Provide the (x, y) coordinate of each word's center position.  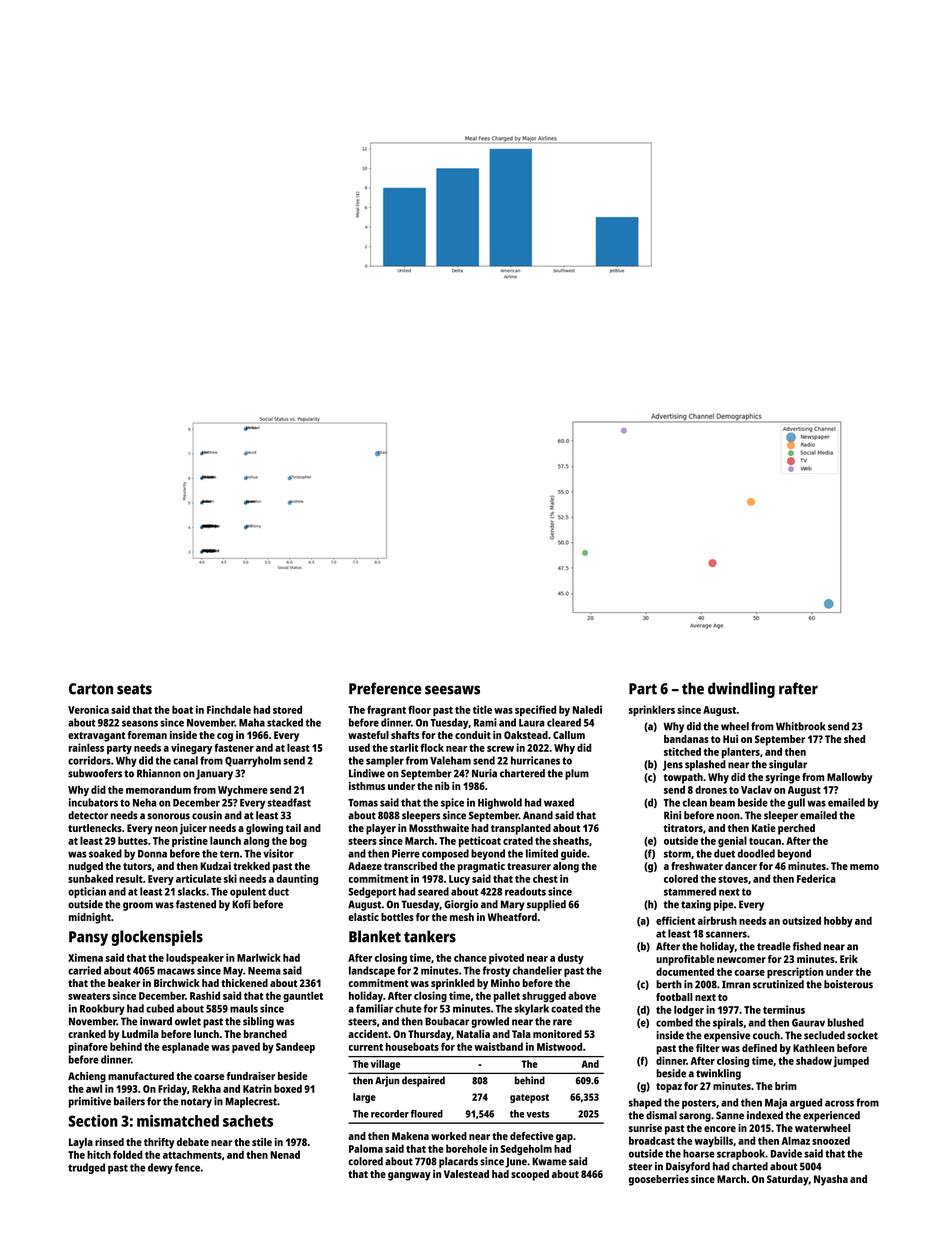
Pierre (406, 853)
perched (796, 829)
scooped (530, 1175)
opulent (248, 892)
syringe (783, 778)
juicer (193, 829)
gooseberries (659, 1180)
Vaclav (756, 789)
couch (766, 1035)
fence (187, 1167)
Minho (505, 983)
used (359, 747)
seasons (140, 723)
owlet (188, 1021)
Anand (538, 815)
